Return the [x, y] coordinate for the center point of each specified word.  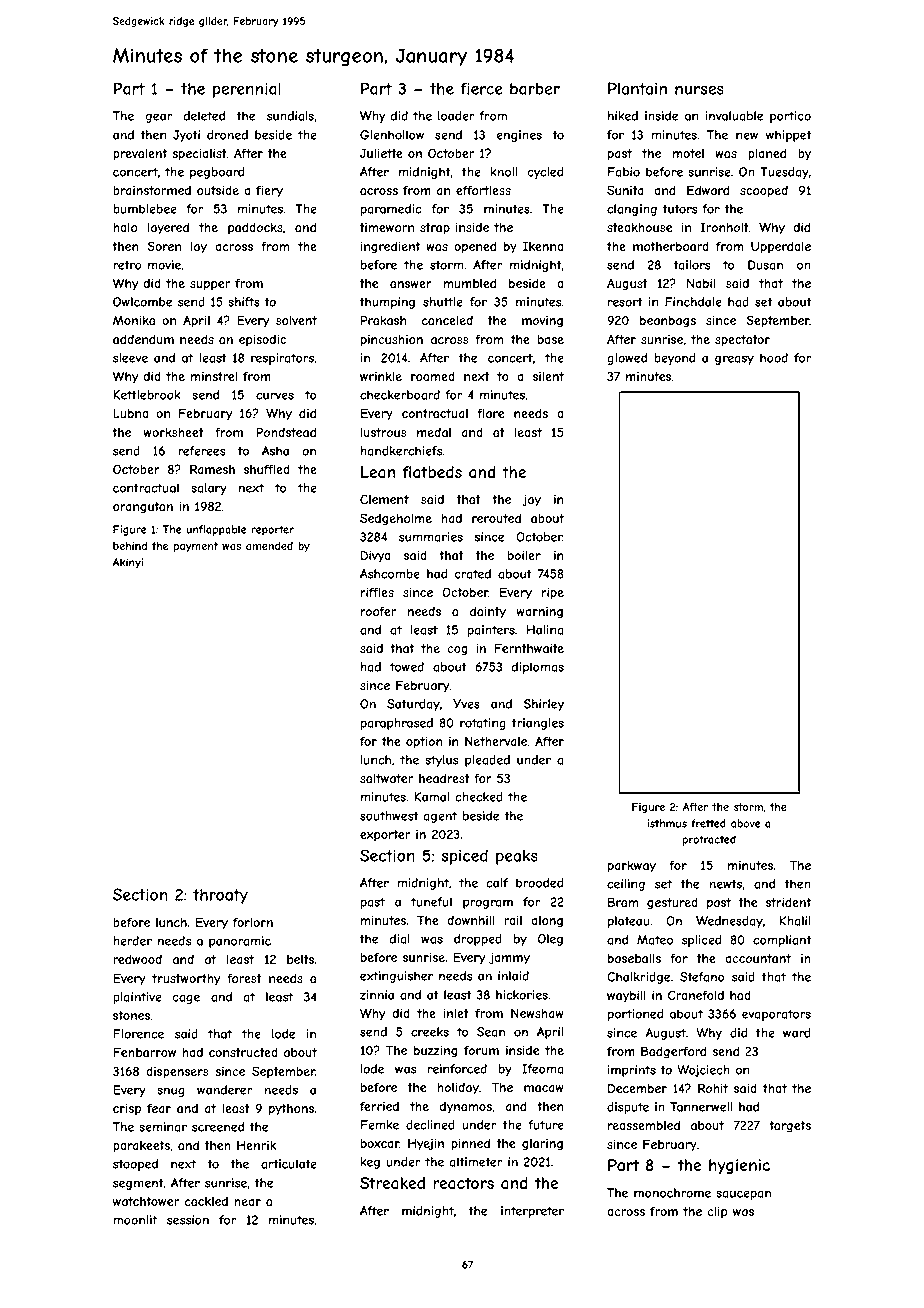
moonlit [135, 1220]
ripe [553, 594]
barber [535, 88]
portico [790, 117]
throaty [220, 896]
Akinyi [128, 563]
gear [159, 118]
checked [479, 797]
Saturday [413, 705]
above [745, 823]
